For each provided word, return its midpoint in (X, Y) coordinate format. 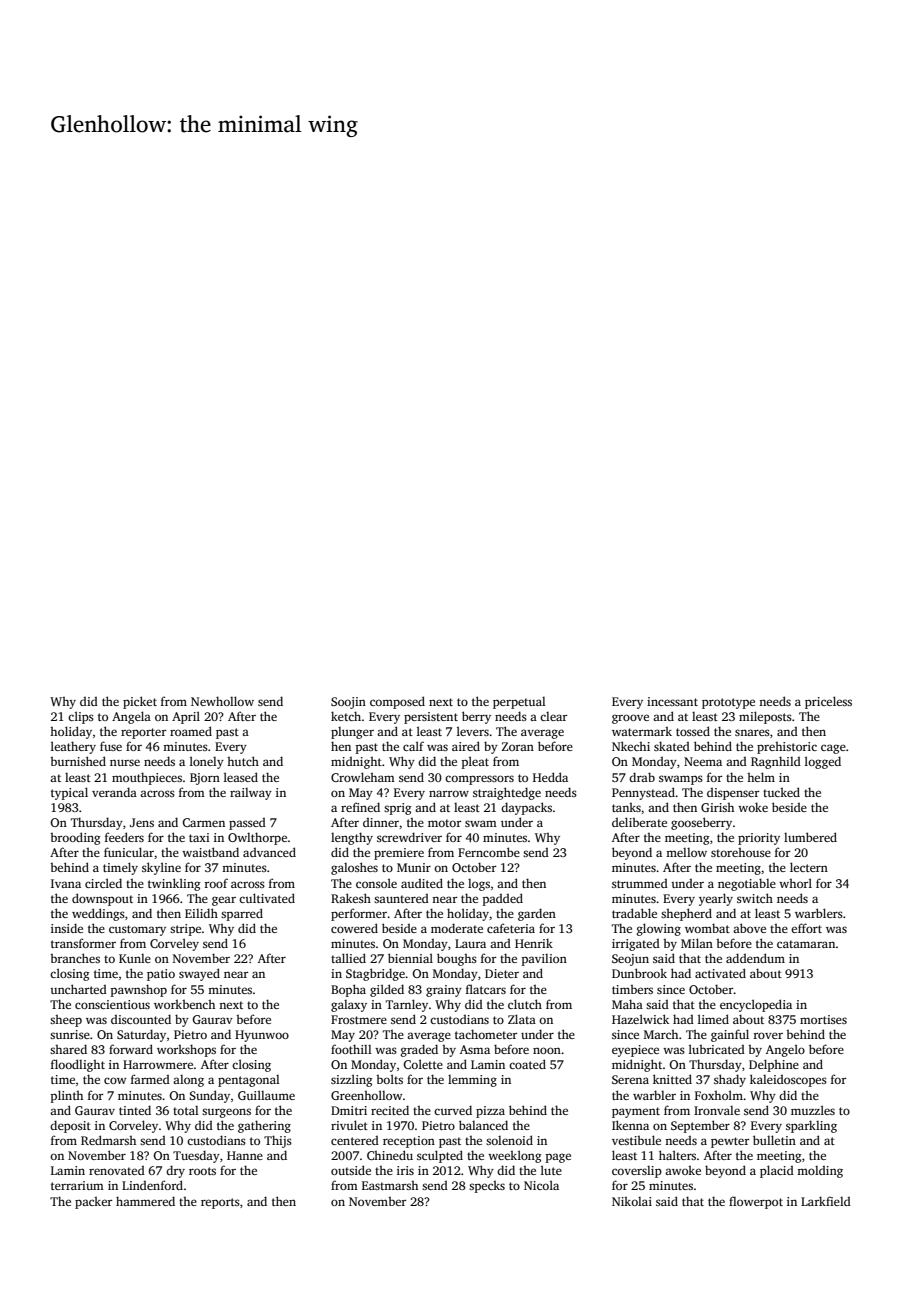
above (749, 928)
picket (140, 702)
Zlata (522, 1019)
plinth (66, 1096)
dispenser (733, 794)
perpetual (519, 703)
